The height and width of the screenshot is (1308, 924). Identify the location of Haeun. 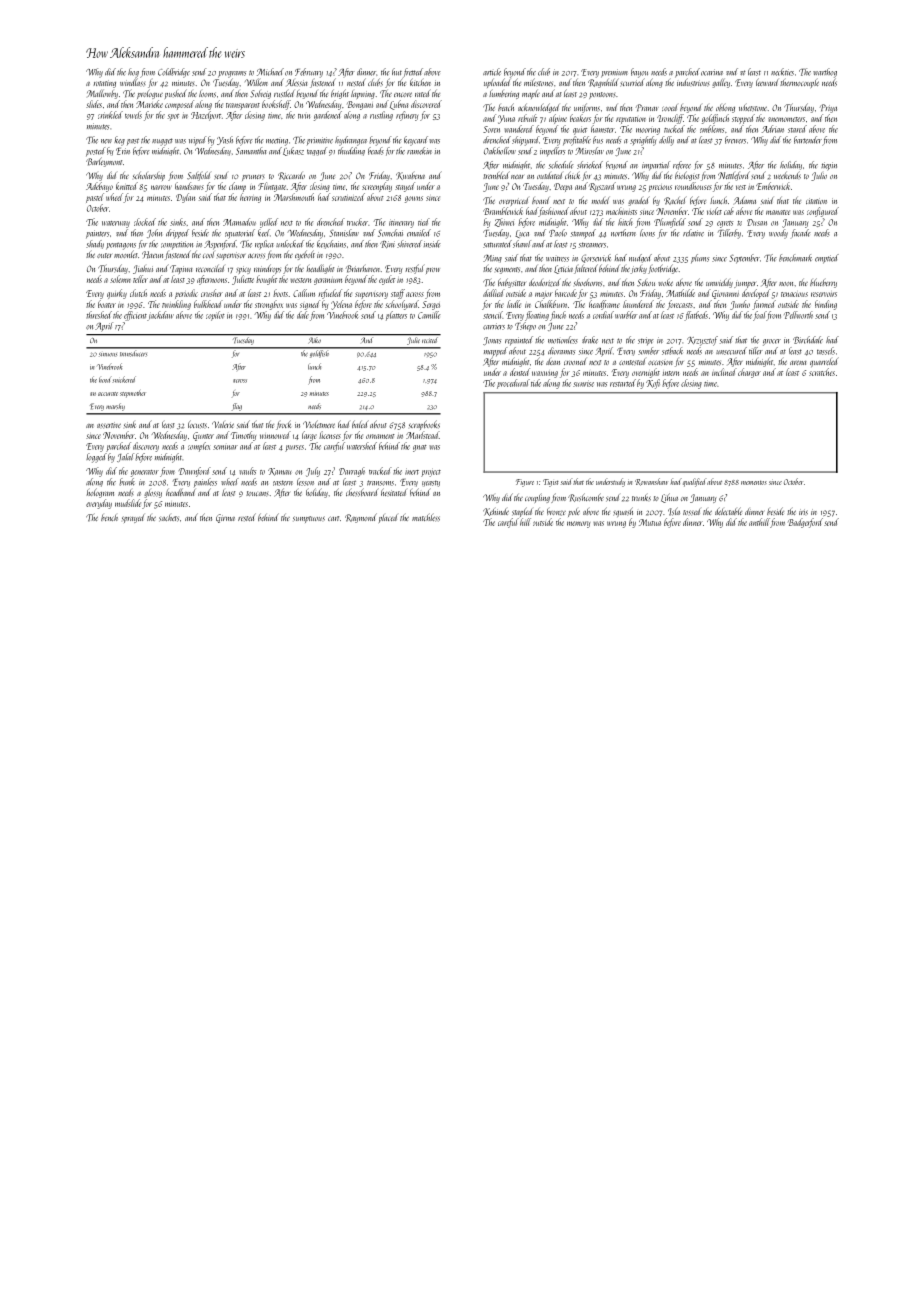
(152, 255).
